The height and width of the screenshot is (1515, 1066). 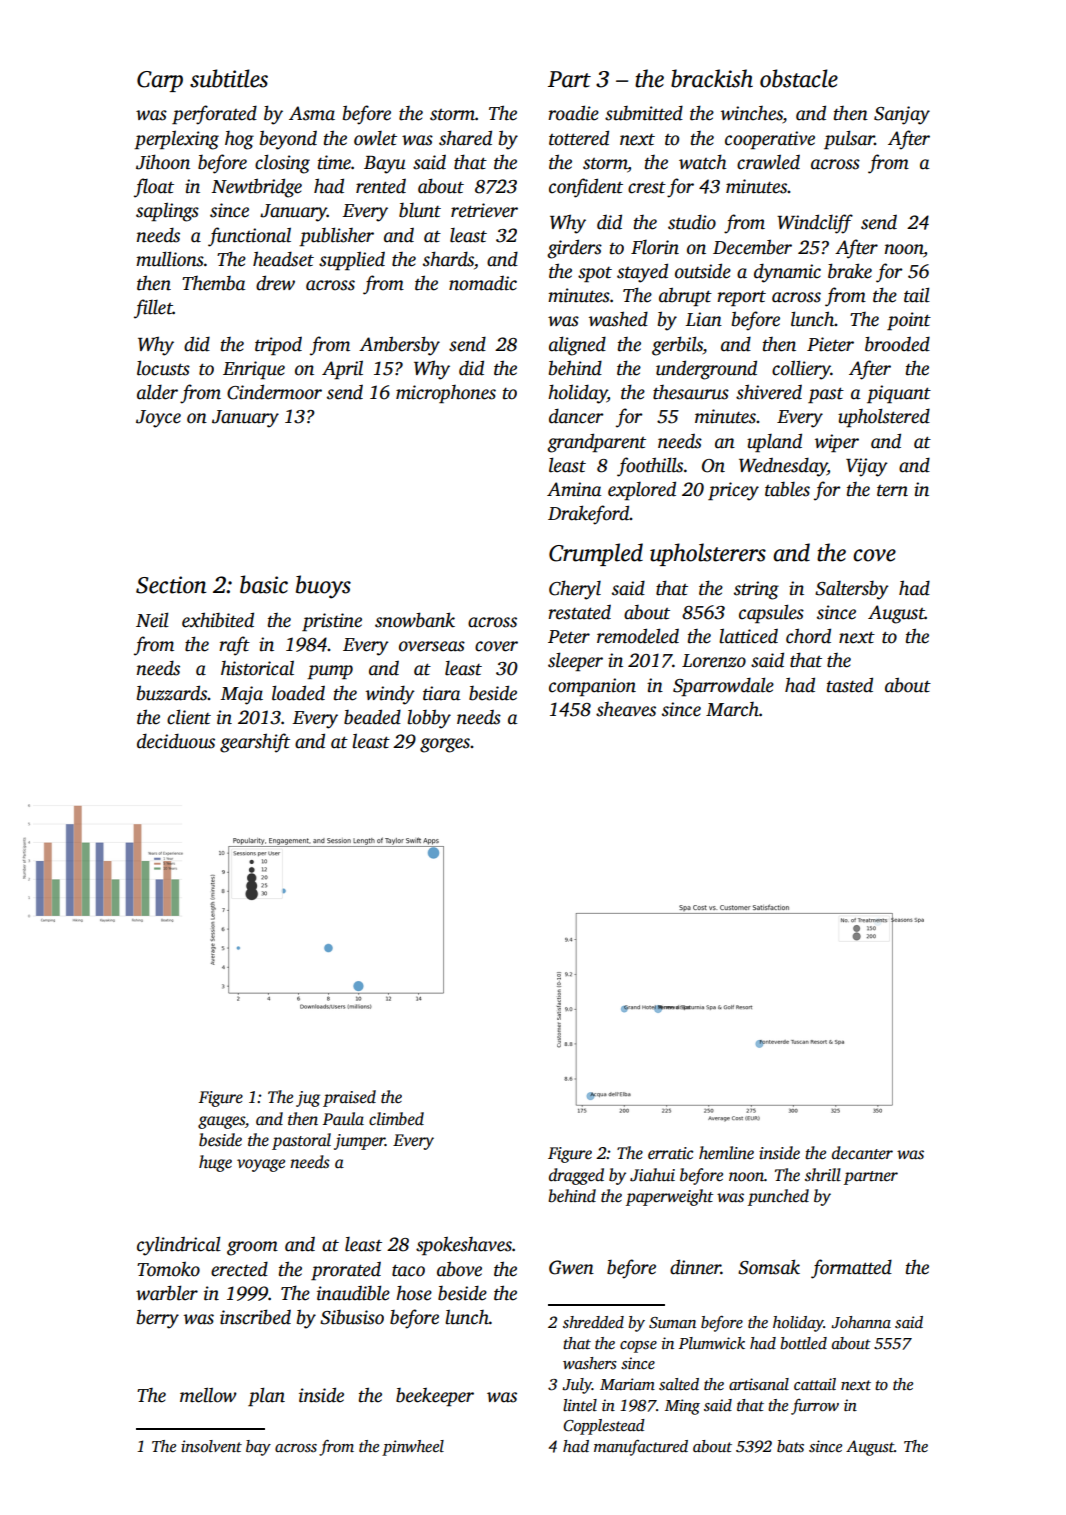 What do you see at coordinates (445, 745) in the screenshot?
I see `gorges` at bounding box center [445, 745].
